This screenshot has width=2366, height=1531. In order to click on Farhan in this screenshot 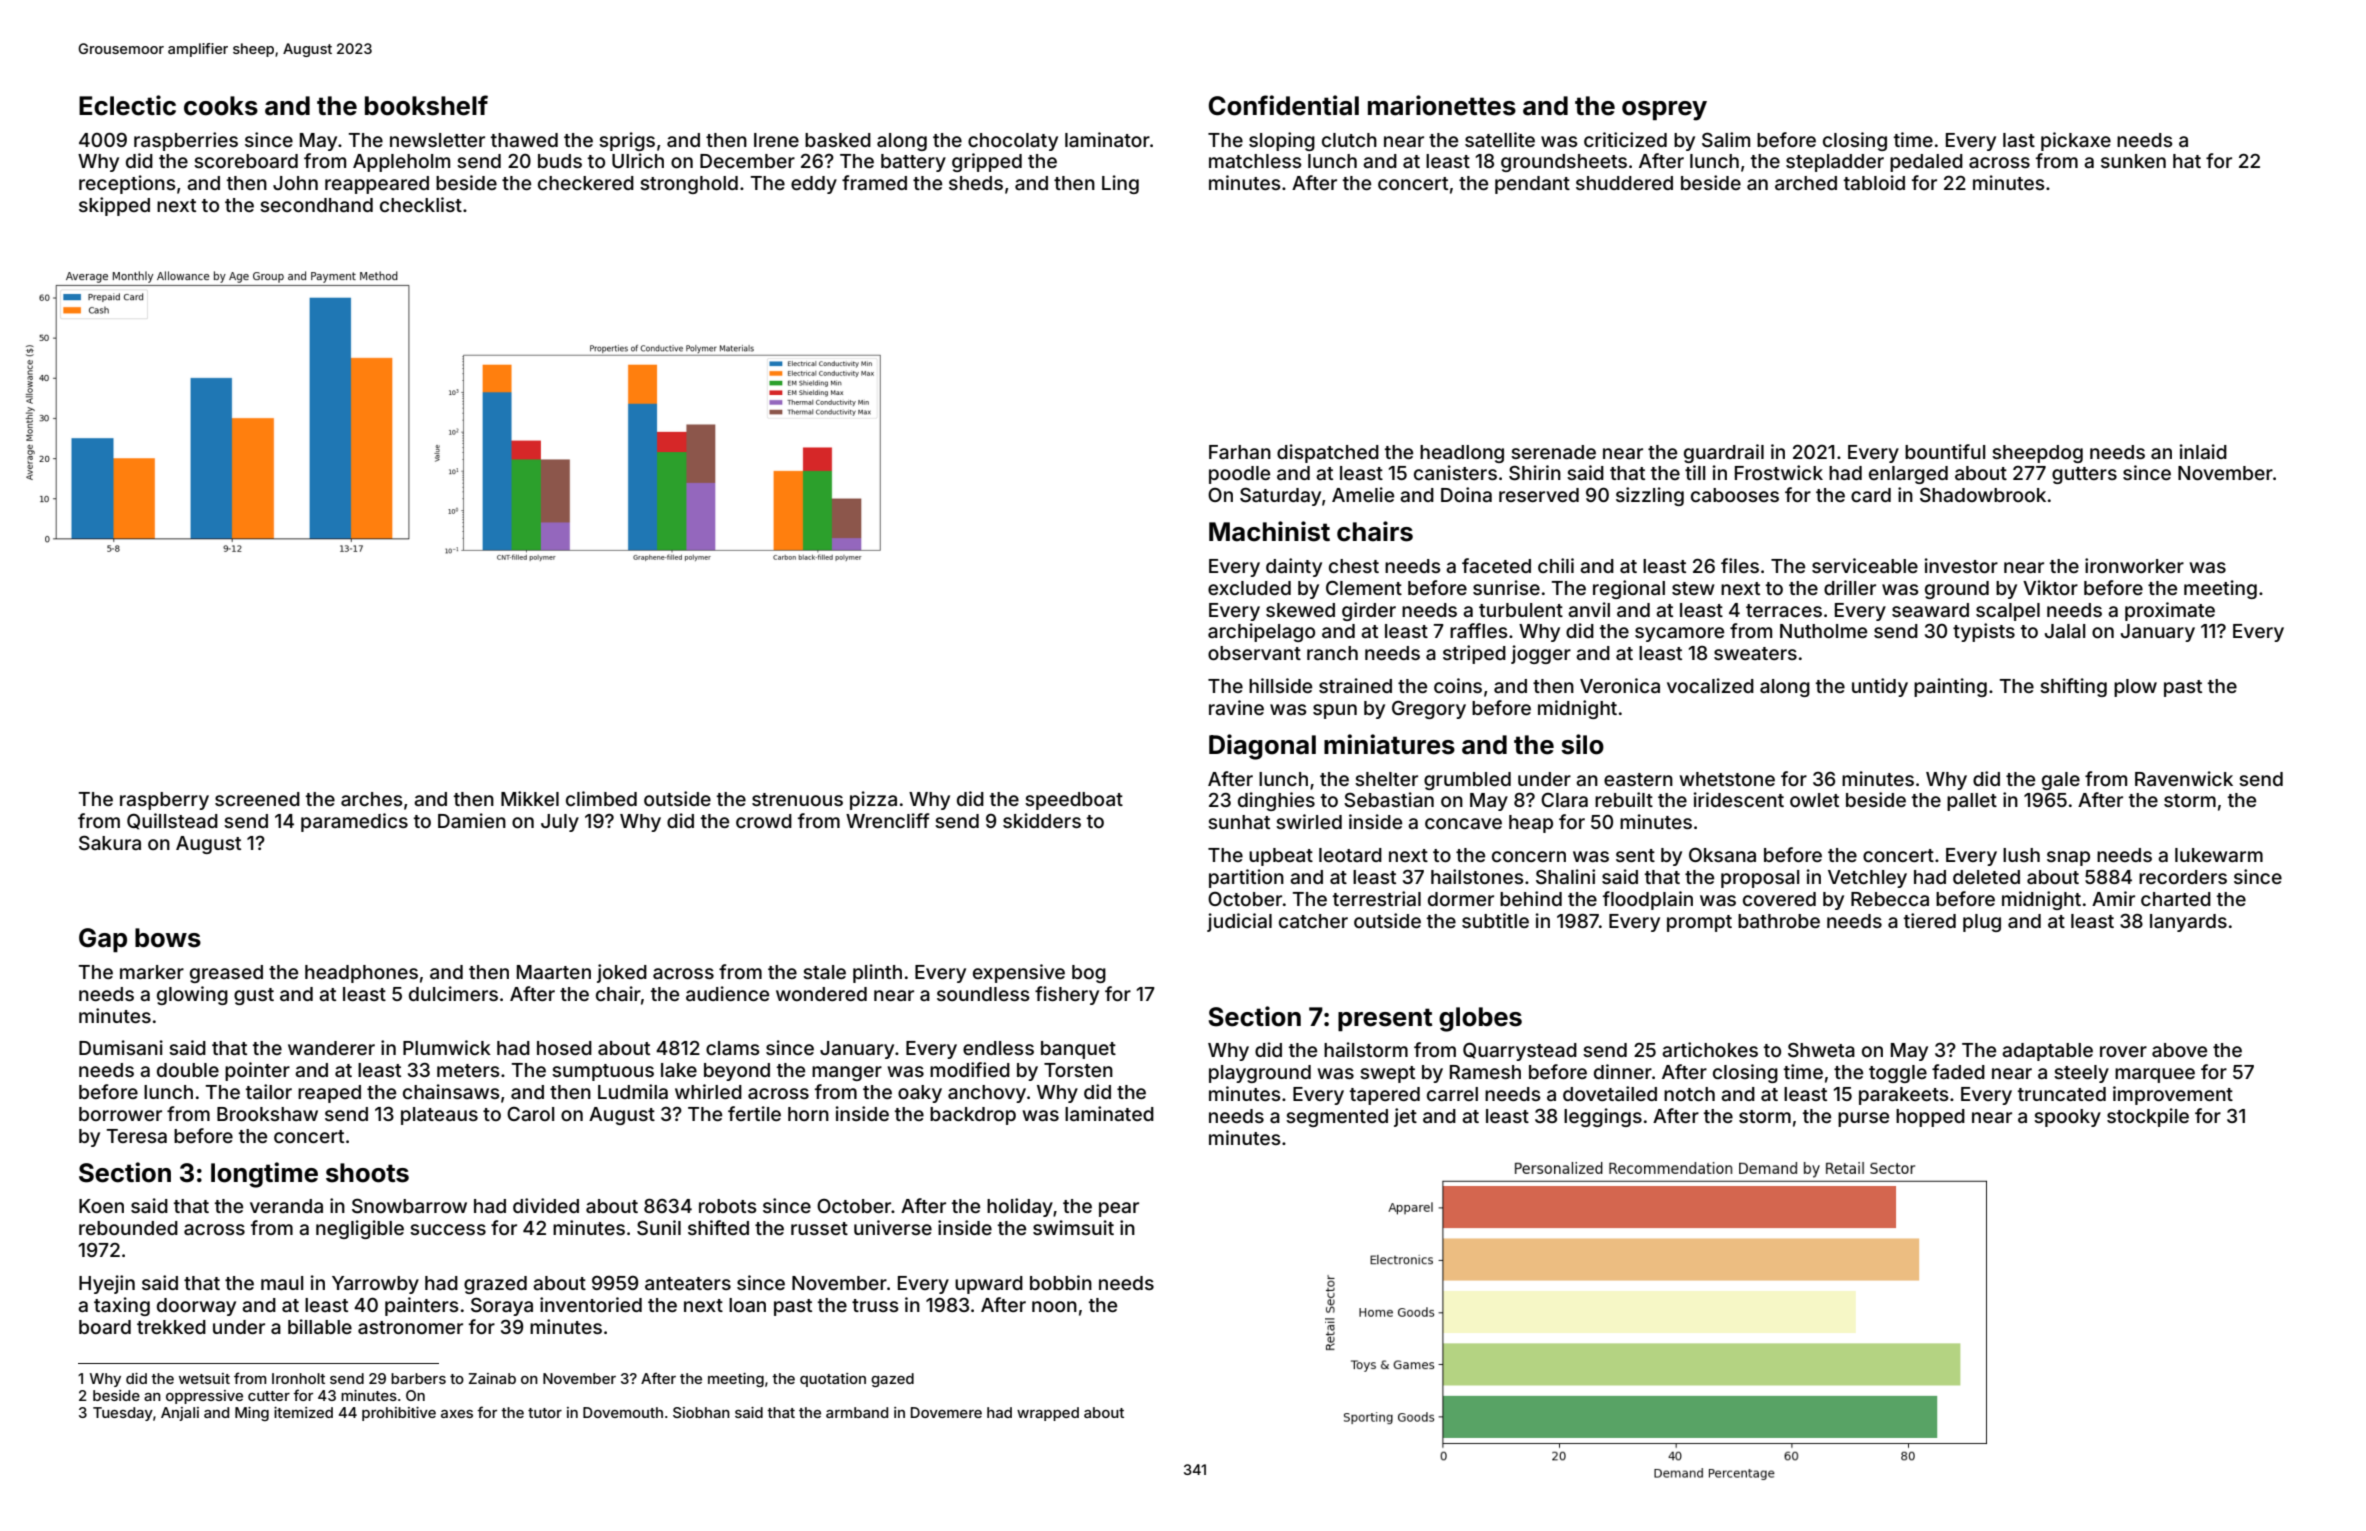, I will do `click(1240, 452)`.
